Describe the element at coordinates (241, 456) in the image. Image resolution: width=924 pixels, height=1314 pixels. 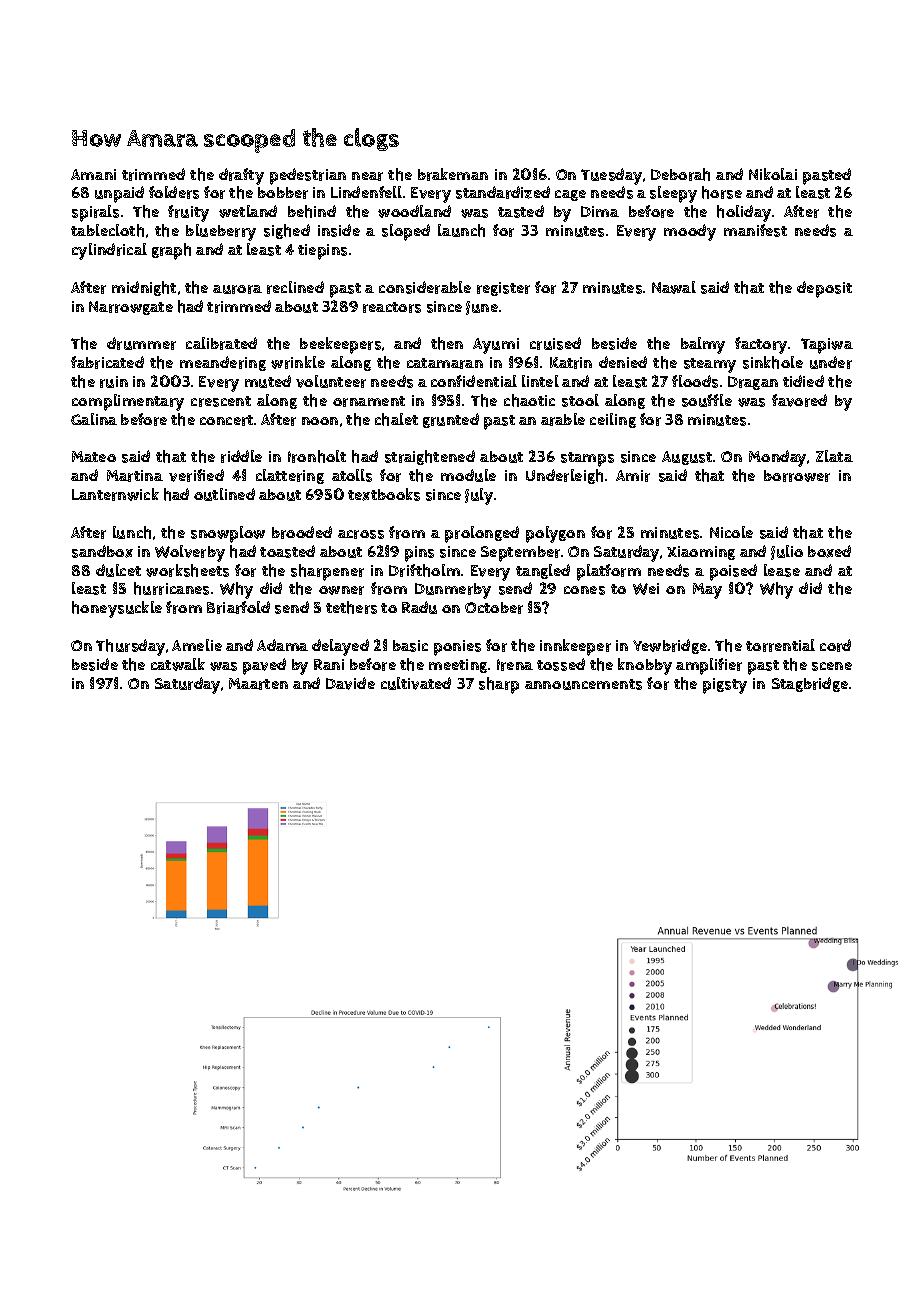
I see `riddle` at that location.
